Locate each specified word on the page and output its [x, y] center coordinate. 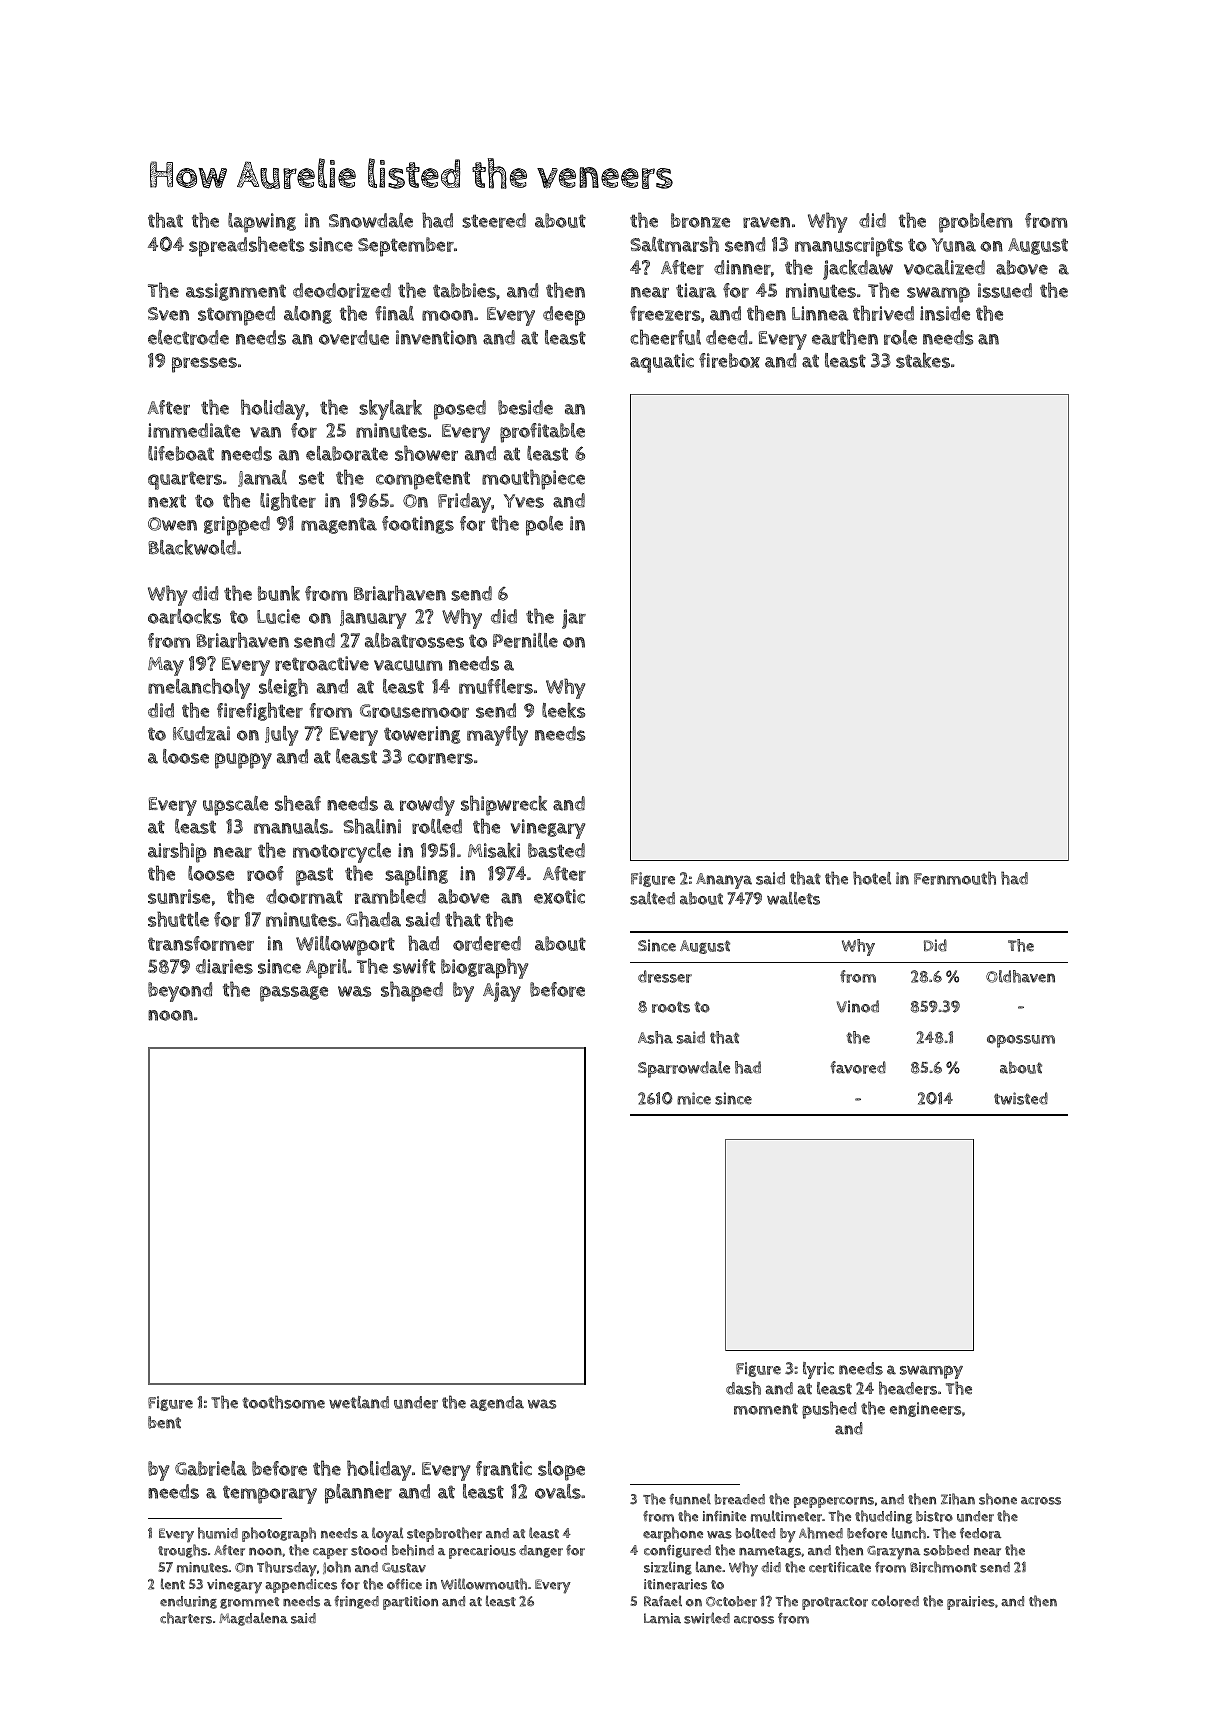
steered [494, 220]
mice [694, 1098]
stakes [923, 360]
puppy [243, 761]
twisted [1021, 1098]
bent [164, 1422]
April [326, 969]
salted [652, 898]
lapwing [262, 223]
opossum [1021, 1041]
